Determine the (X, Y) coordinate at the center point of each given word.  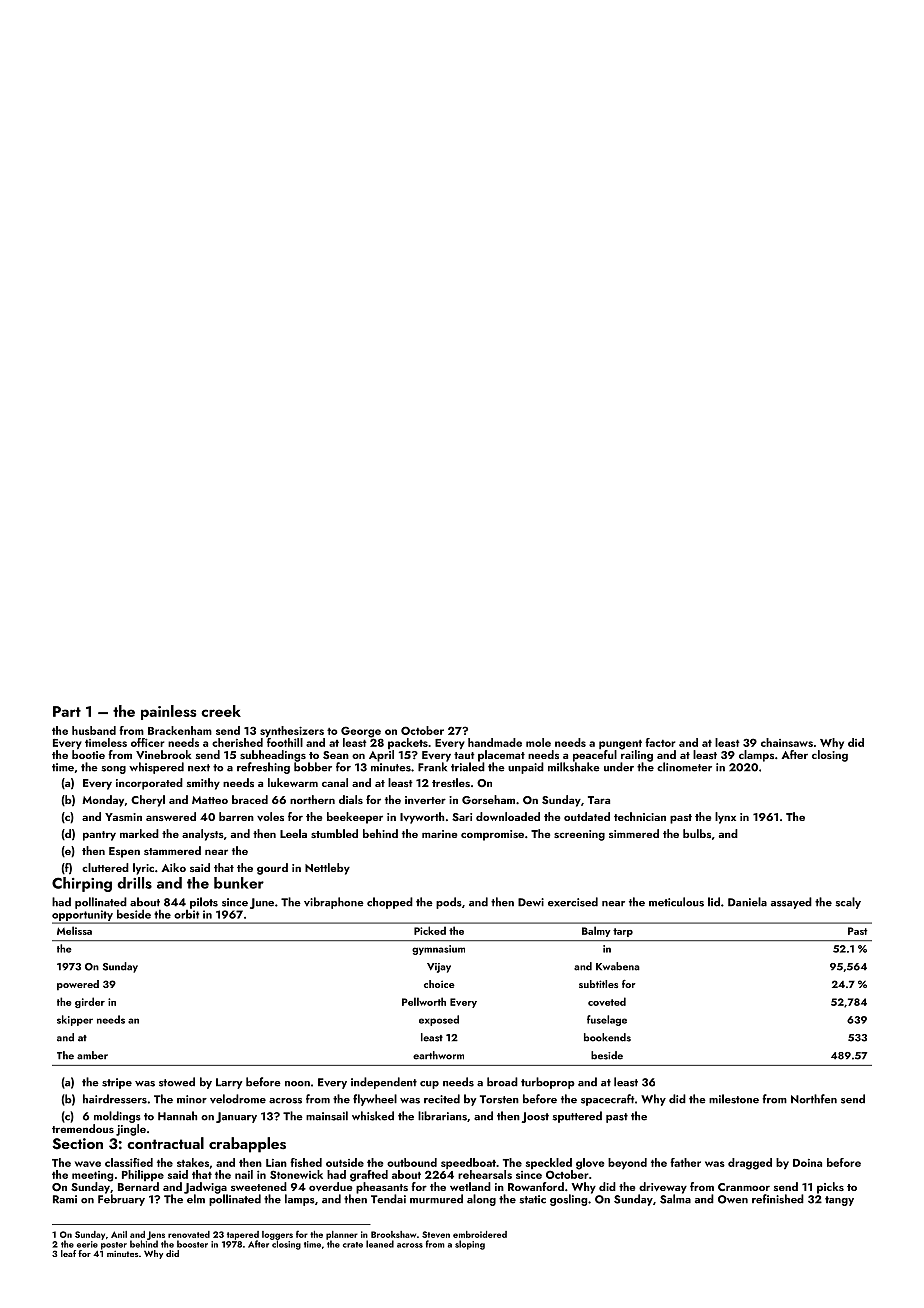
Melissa (74, 930)
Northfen (814, 1099)
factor (660, 742)
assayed (791, 903)
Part (67, 711)
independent (384, 1083)
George (361, 732)
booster (192, 1244)
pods (449, 903)
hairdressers (115, 1099)
